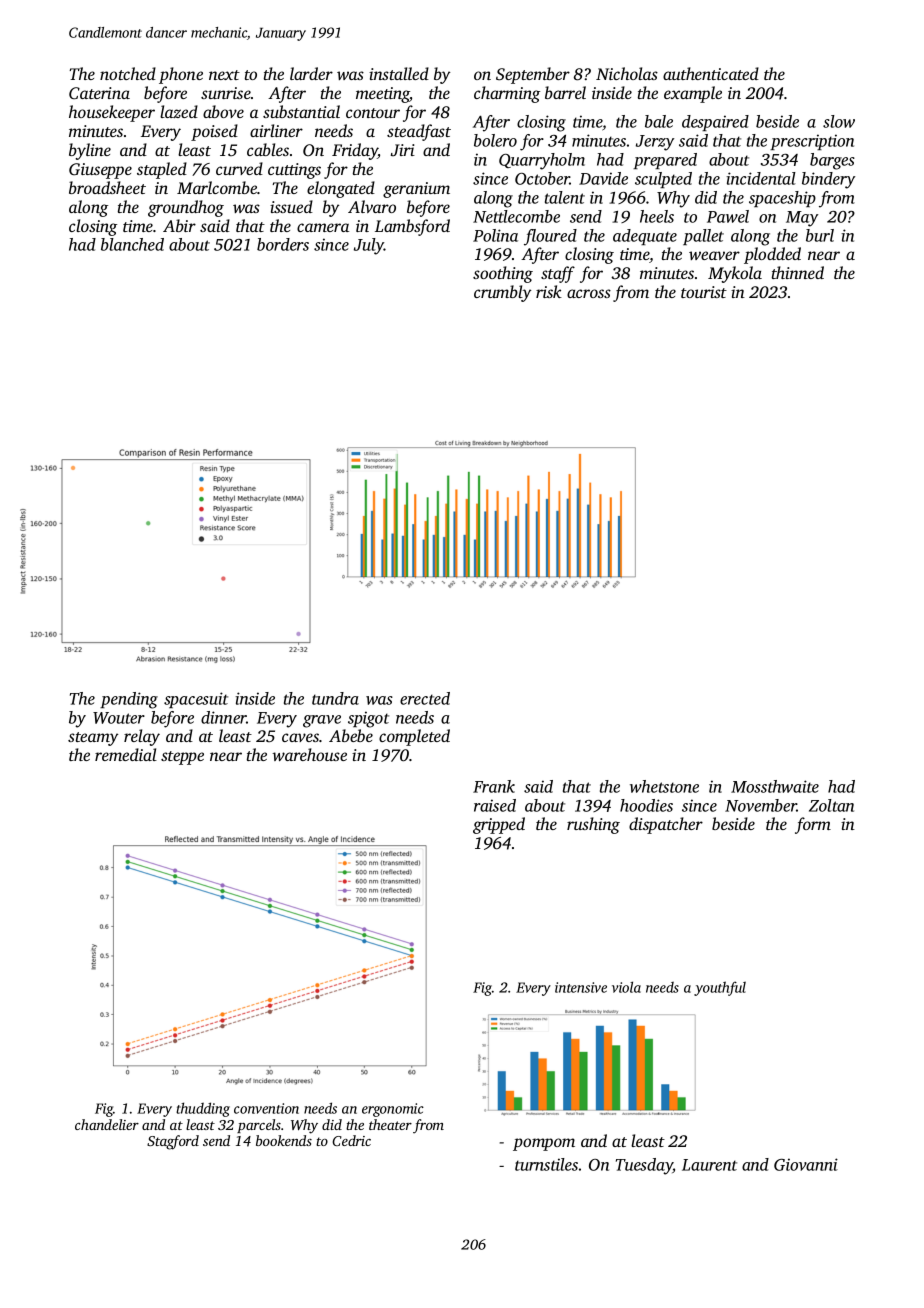 Image resolution: width=924 pixels, height=1308 pixels. Describe the element at coordinates (664, 786) in the screenshot. I see `whetstone` at that location.
